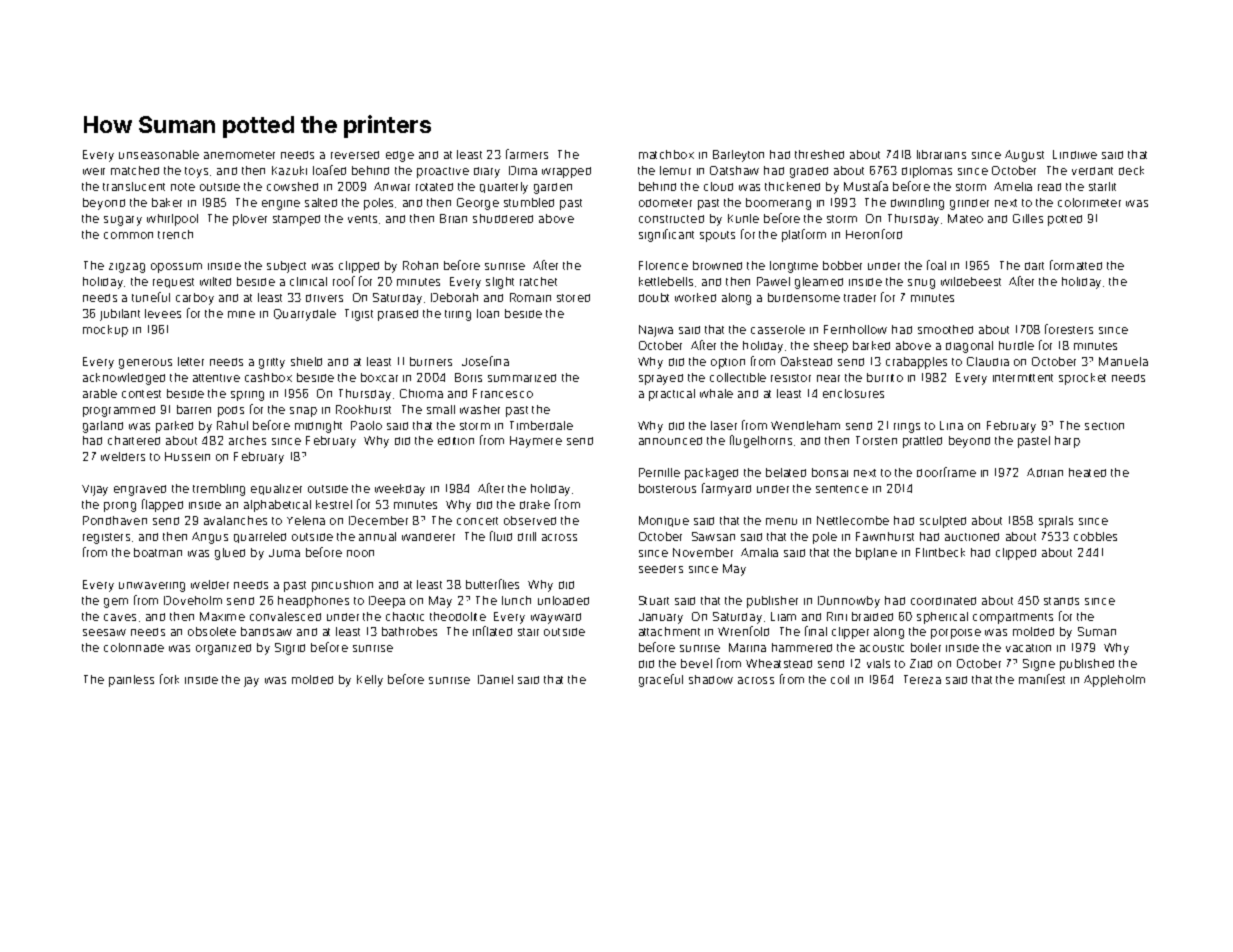 This image has width=1233, height=952. I want to click on reversed, so click(355, 155).
